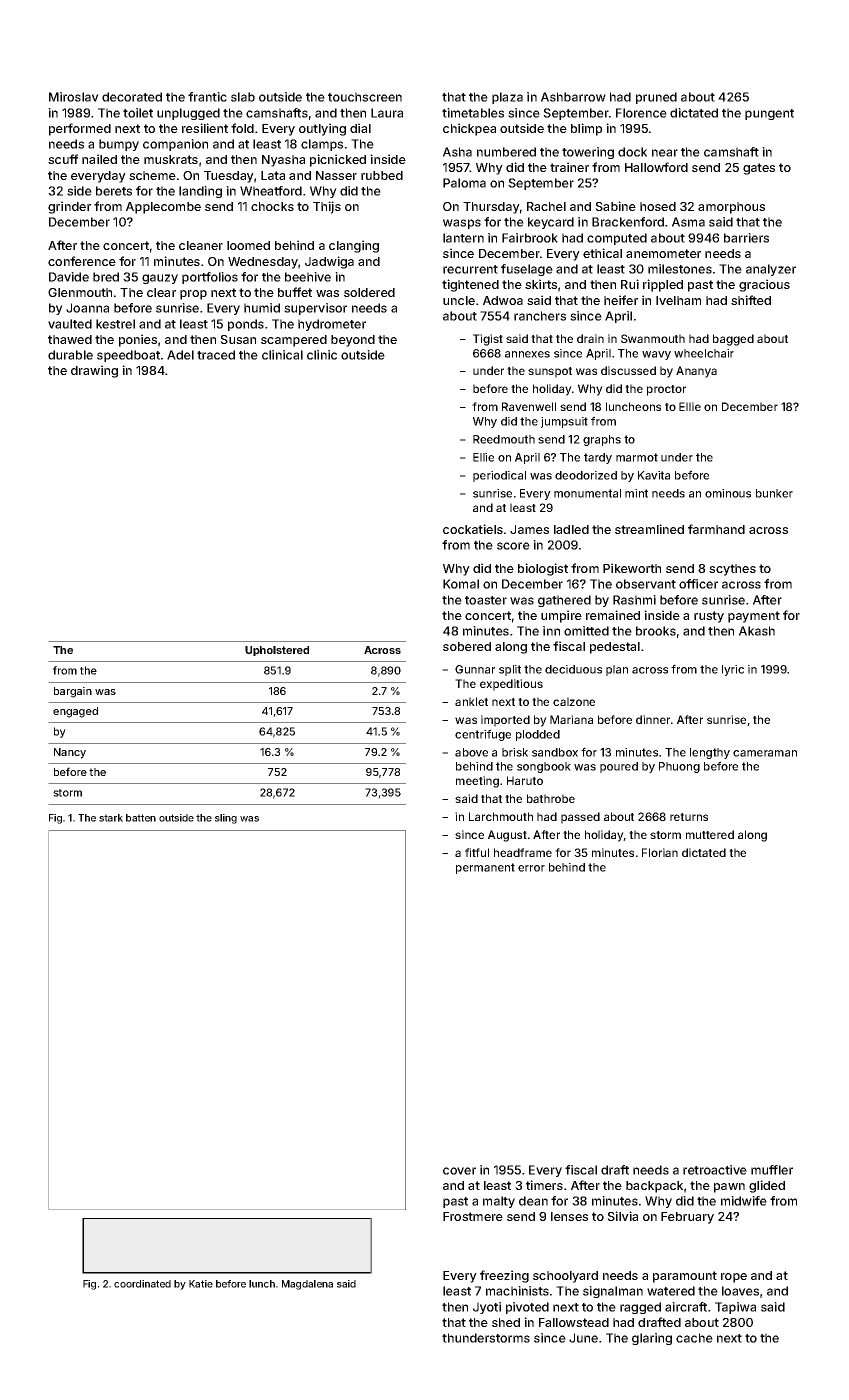 The image size is (849, 1400). Describe the element at coordinates (226, 819) in the screenshot. I see `sling` at that location.
